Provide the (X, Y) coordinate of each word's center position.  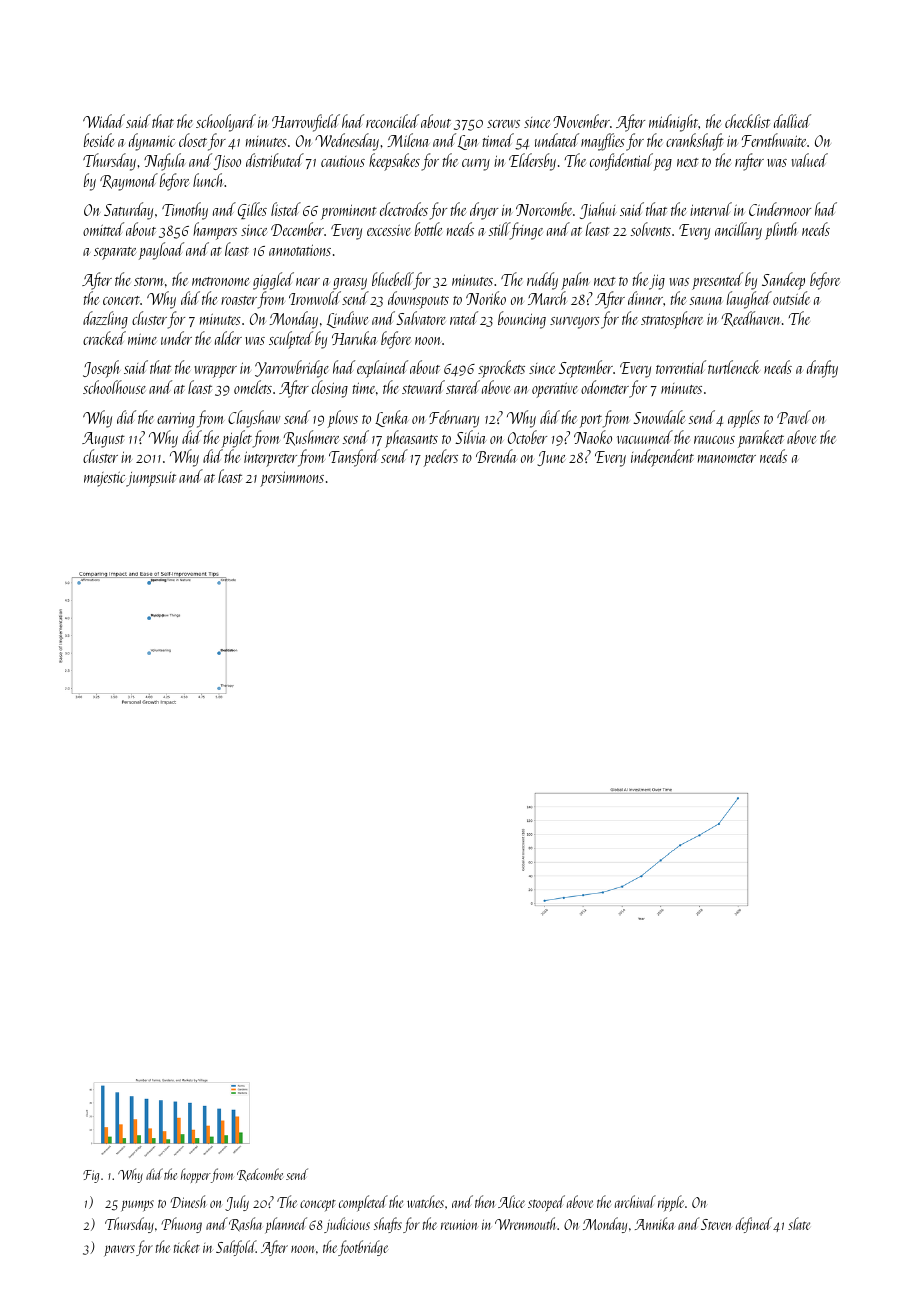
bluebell (392, 279)
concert (121, 300)
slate (799, 1223)
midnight (673, 123)
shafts (388, 1225)
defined (754, 1225)
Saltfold (236, 1248)
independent (662, 458)
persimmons (292, 479)
